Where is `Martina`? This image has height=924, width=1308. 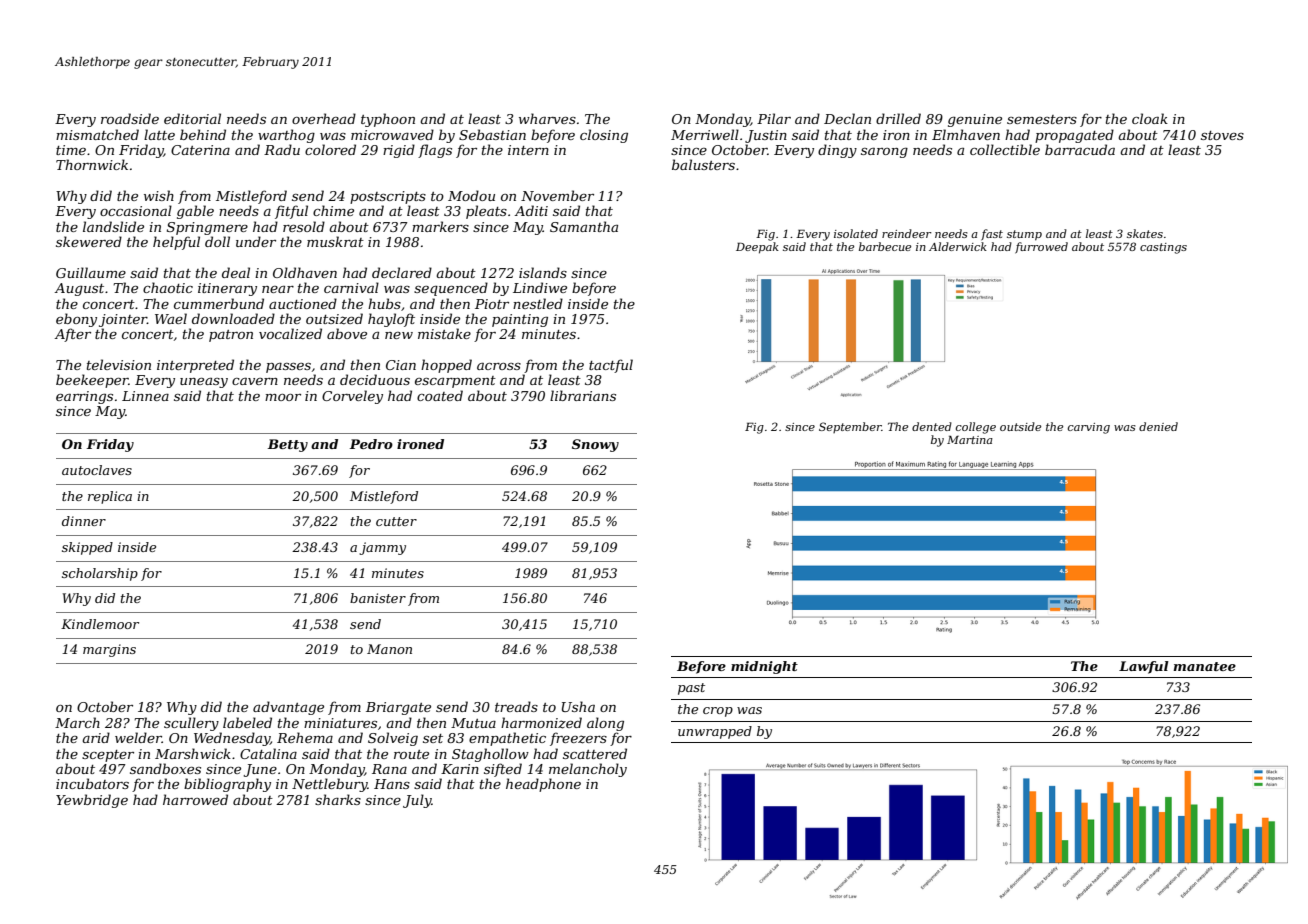 Martina is located at coordinates (970, 440).
